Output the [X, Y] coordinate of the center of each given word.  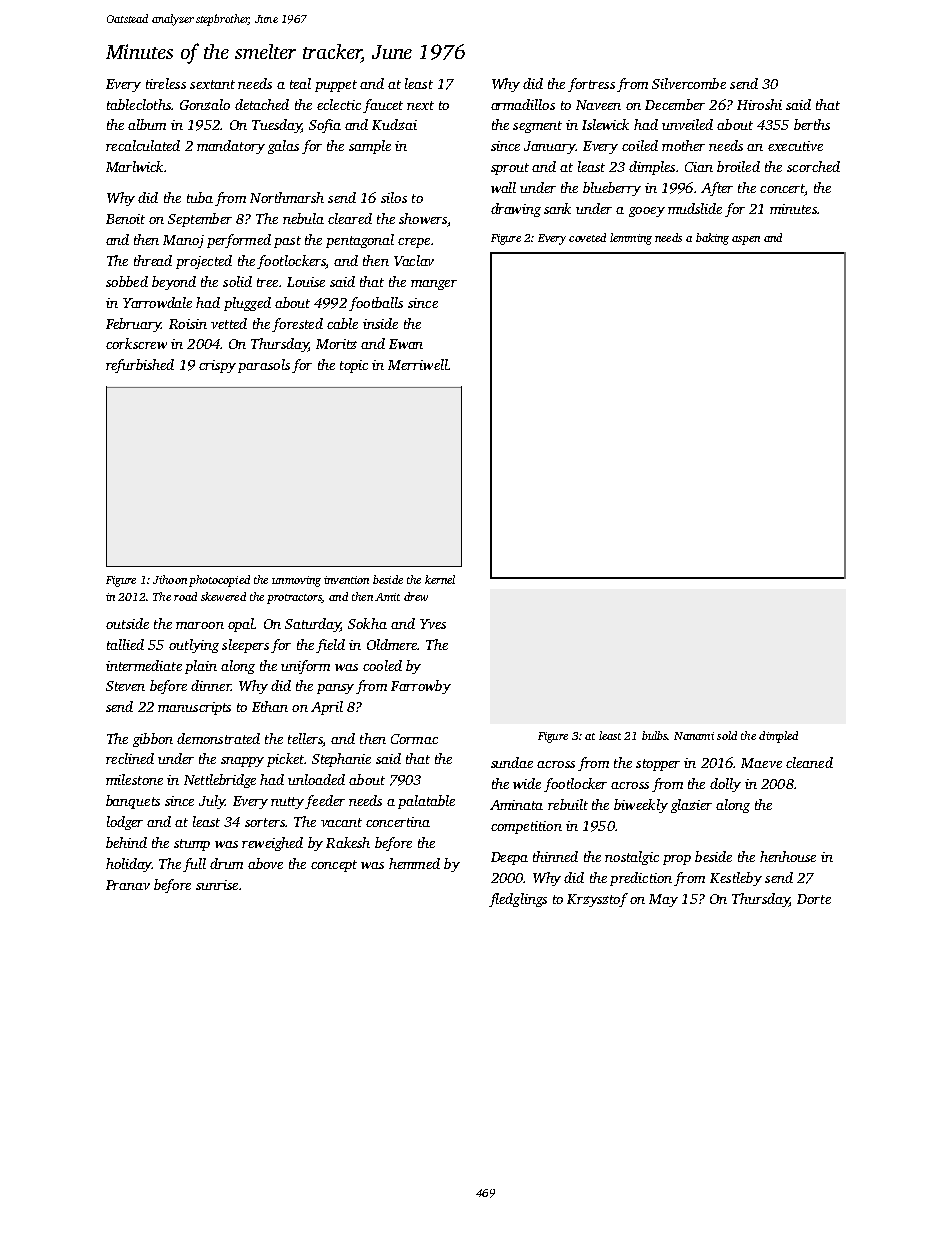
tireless [166, 83]
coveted [587, 237]
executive [795, 146]
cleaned [809, 762]
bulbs [654, 735]
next [420, 105]
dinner [211, 685]
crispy [217, 366]
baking [712, 239]
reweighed [272, 844]
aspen [746, 240]
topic [354, 366]
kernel [440, 579]
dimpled [778, 737]
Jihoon [170, 579]
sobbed [127, 281]
